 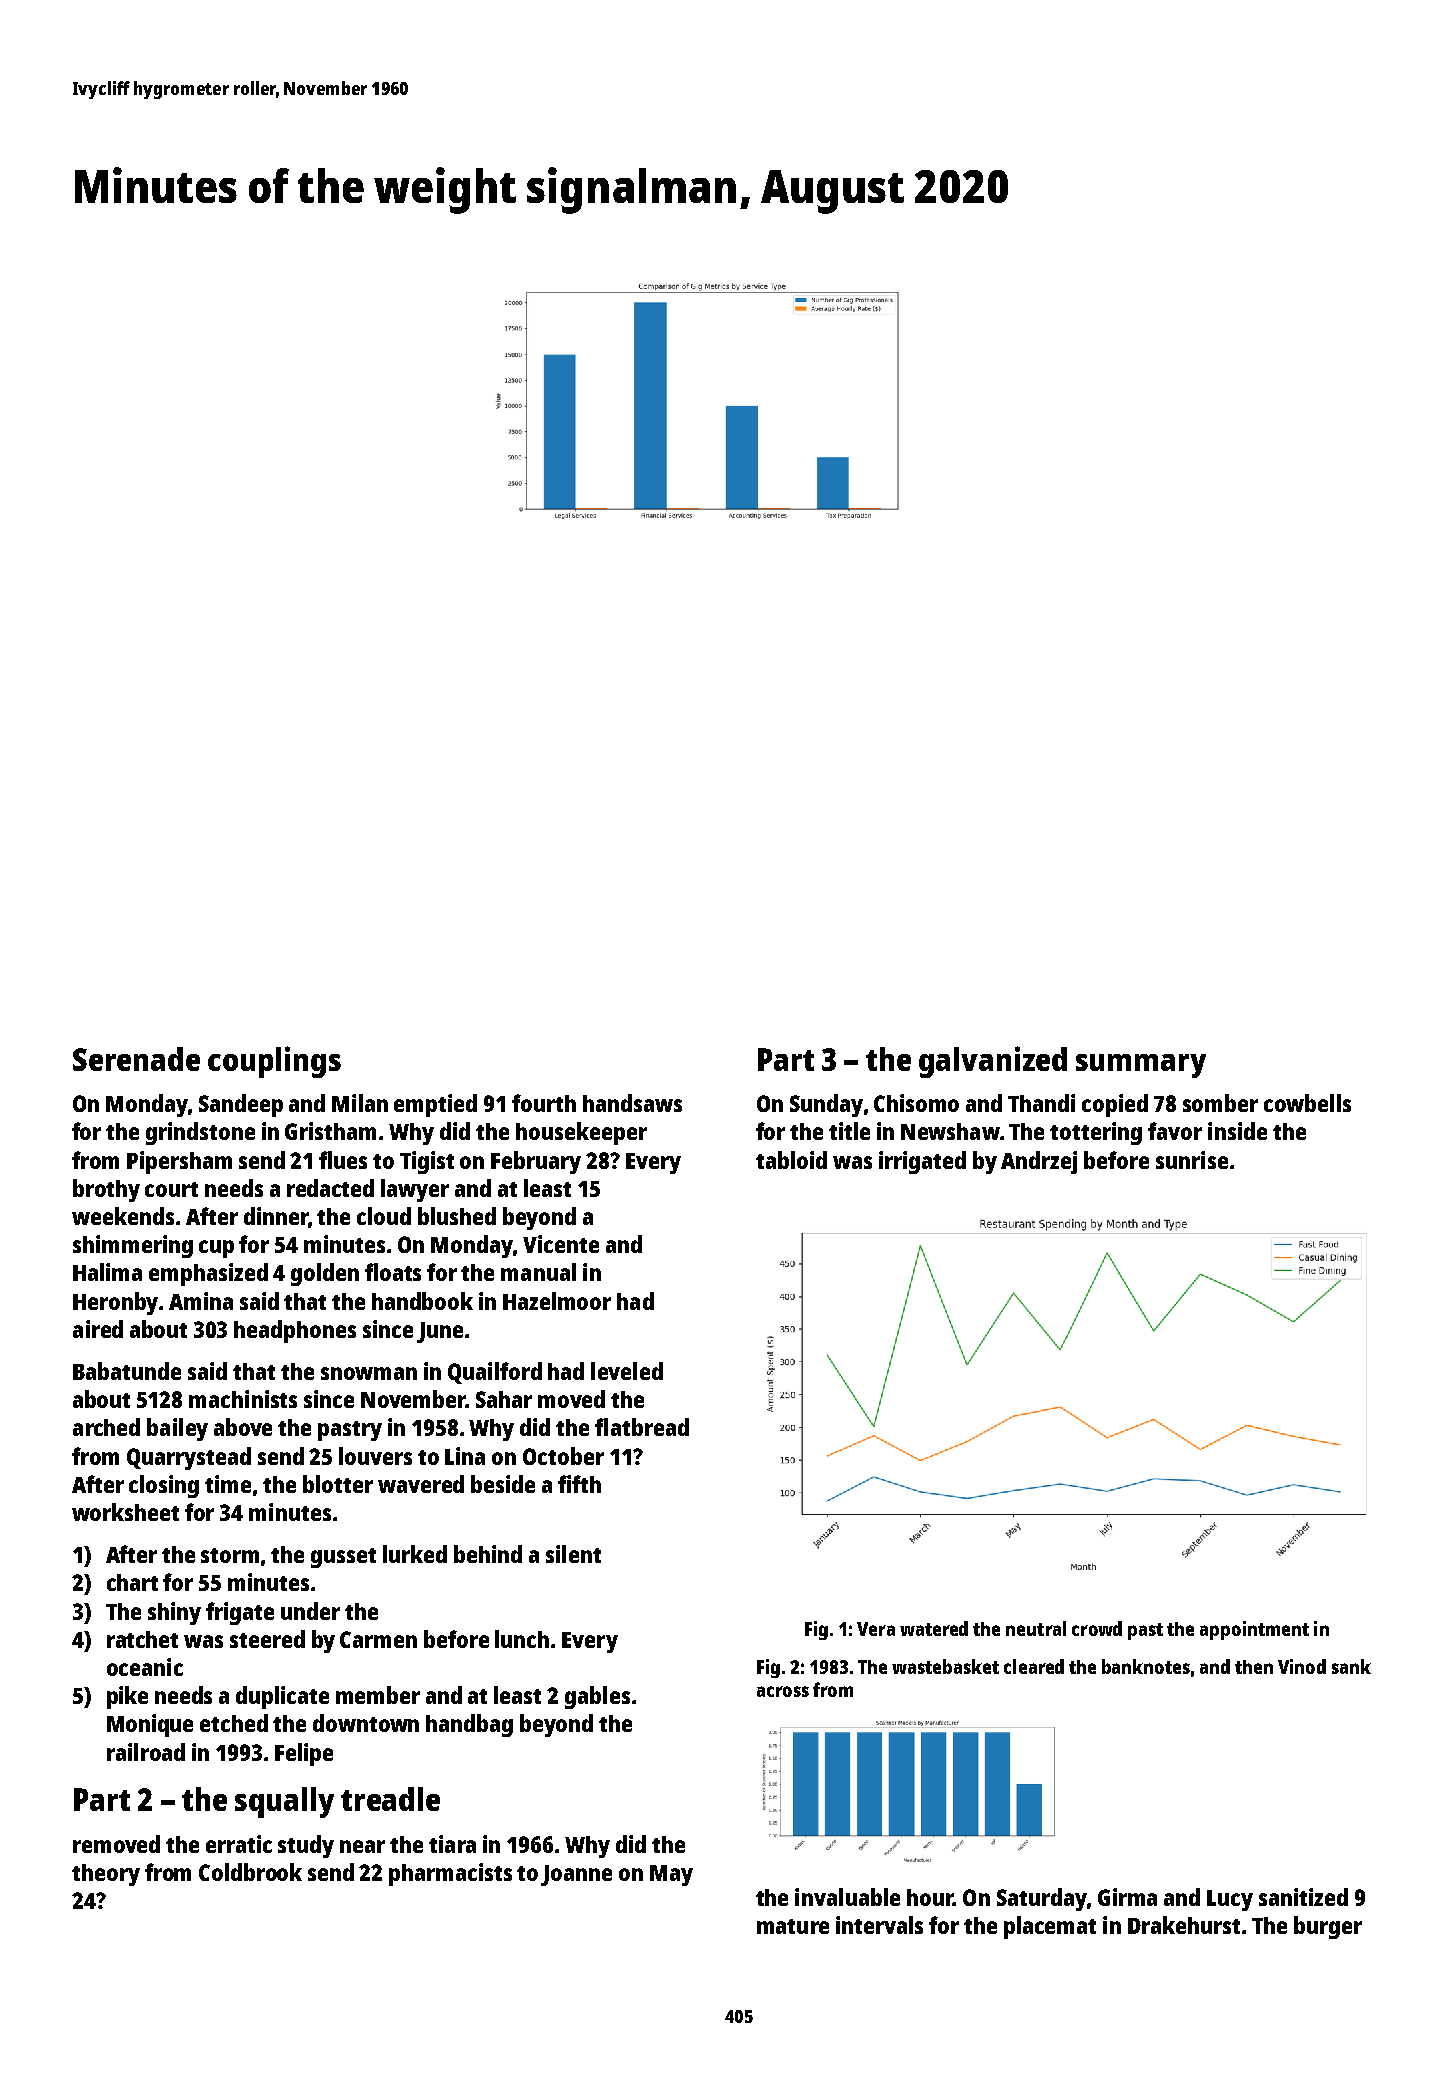 I want to click on lurked, so click(x=415, y=1554).
